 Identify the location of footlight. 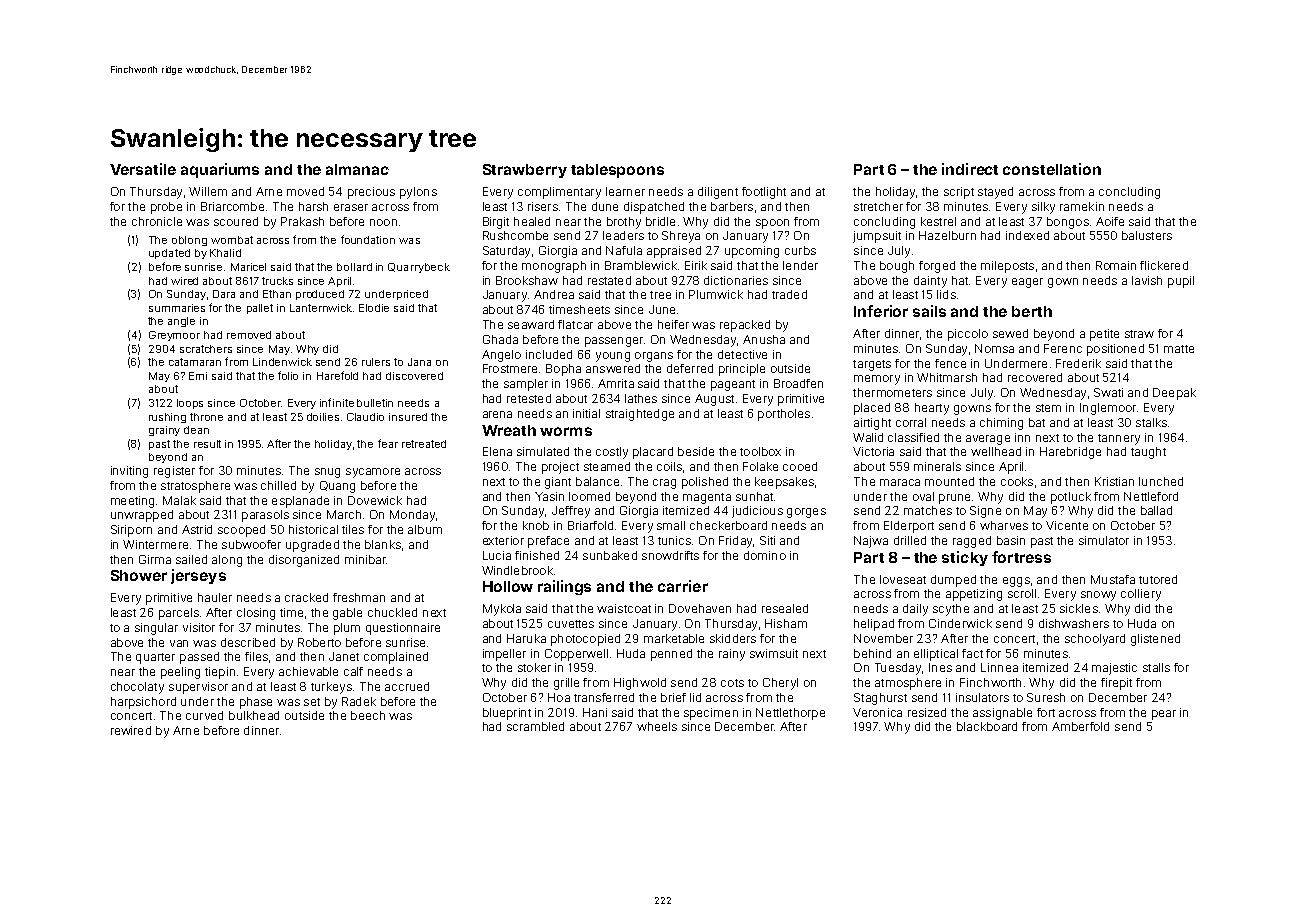
(764, 193).
